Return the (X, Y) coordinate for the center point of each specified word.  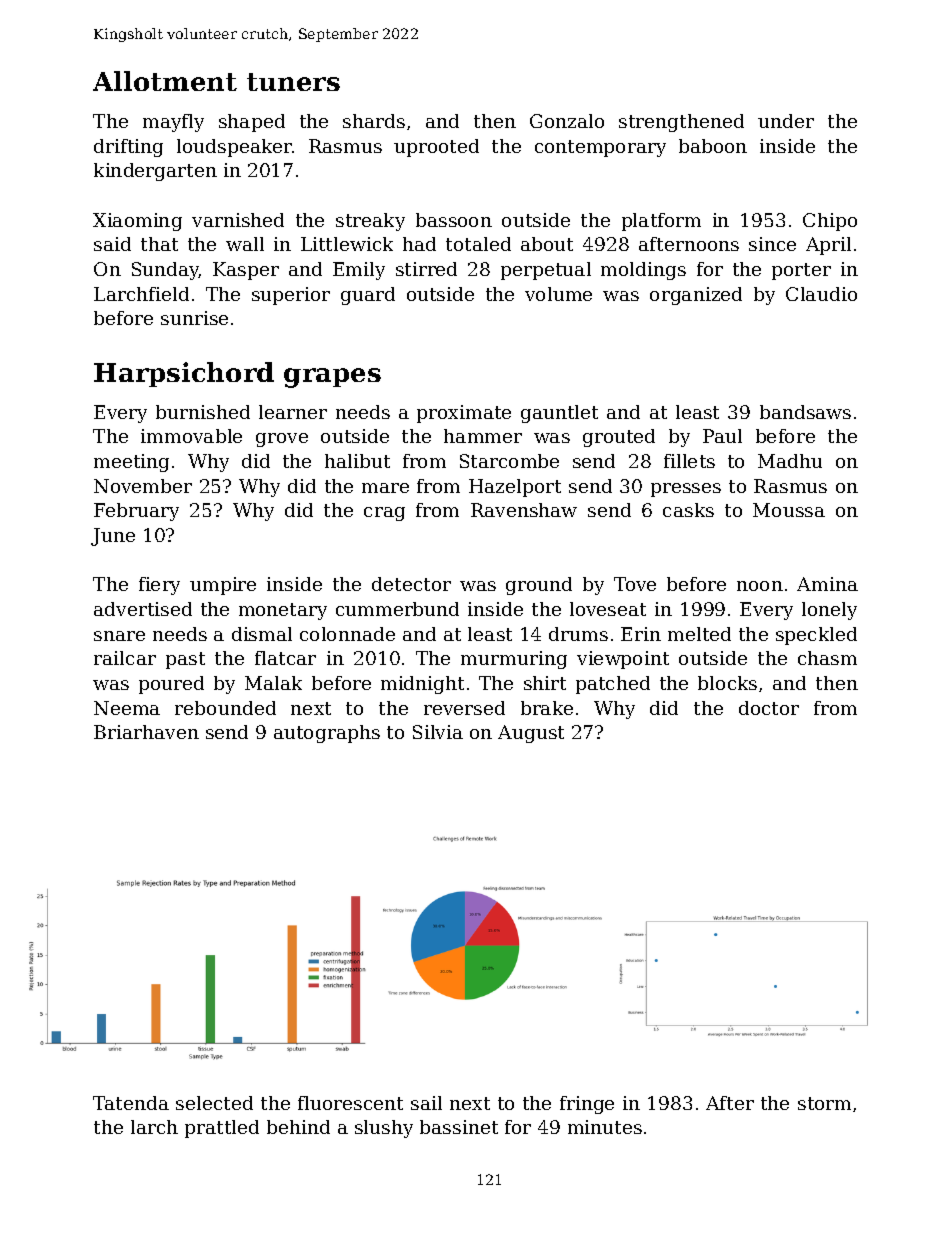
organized (696, 296)
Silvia (438, 732)
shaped (252, 123)
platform (661, 222)
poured (171, 685)
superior (291, 296)
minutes (605, 1127)
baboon (713, 146)
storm (824, 1103)
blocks (727, 683)
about (547, 244)
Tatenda (131, 1103)
